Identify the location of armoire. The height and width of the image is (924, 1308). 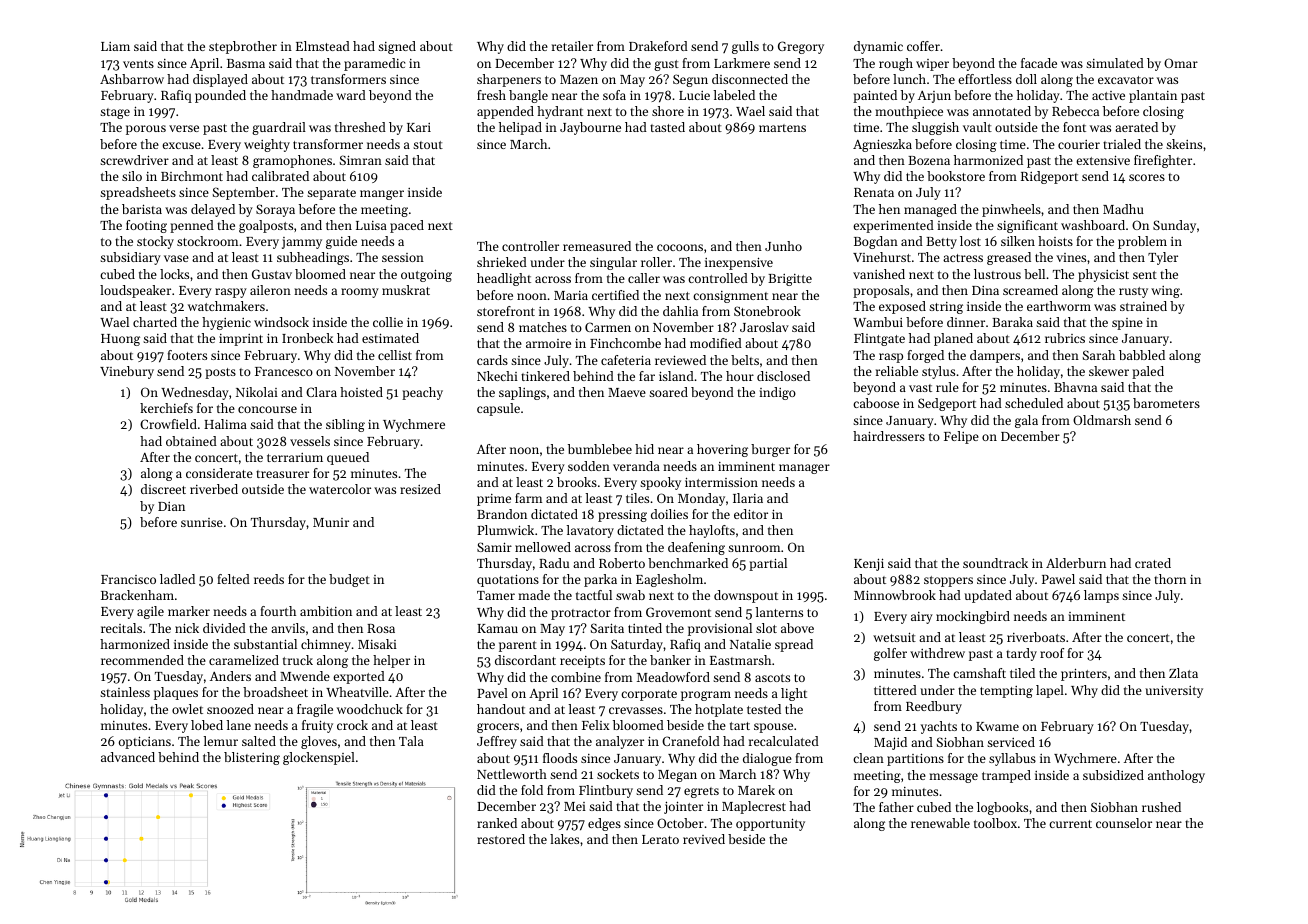
(548, 343).
